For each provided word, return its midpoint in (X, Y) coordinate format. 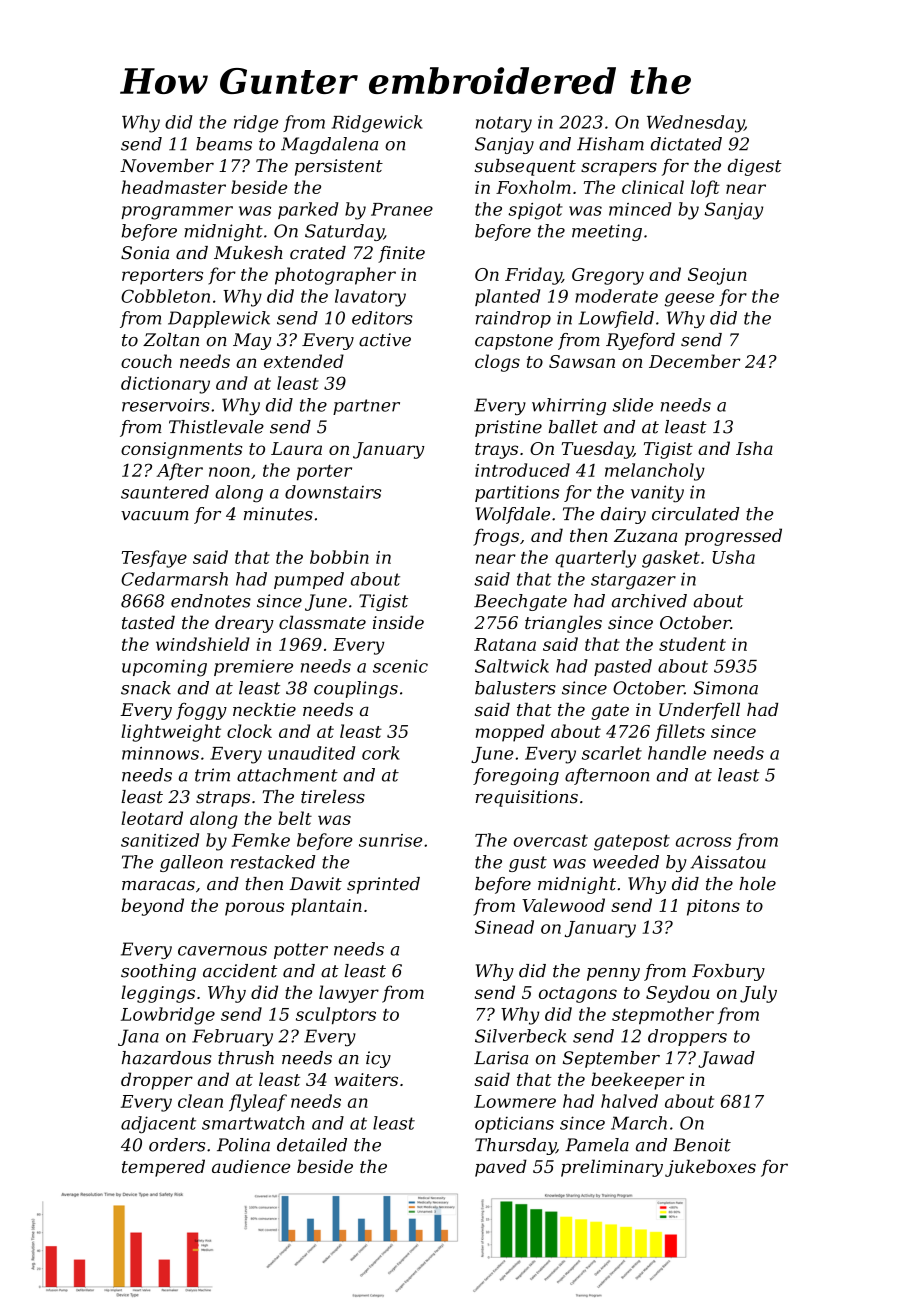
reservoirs (166, 405)
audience (251, 1166)
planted (507, 297)
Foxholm (533, 187)
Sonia (145, 253)
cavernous (222, 951)
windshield (203, 644)
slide (633, 405)
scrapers (619, 169)
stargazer (633, 581)
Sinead (504, 927)
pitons (713, 907)
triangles (563, 624)
